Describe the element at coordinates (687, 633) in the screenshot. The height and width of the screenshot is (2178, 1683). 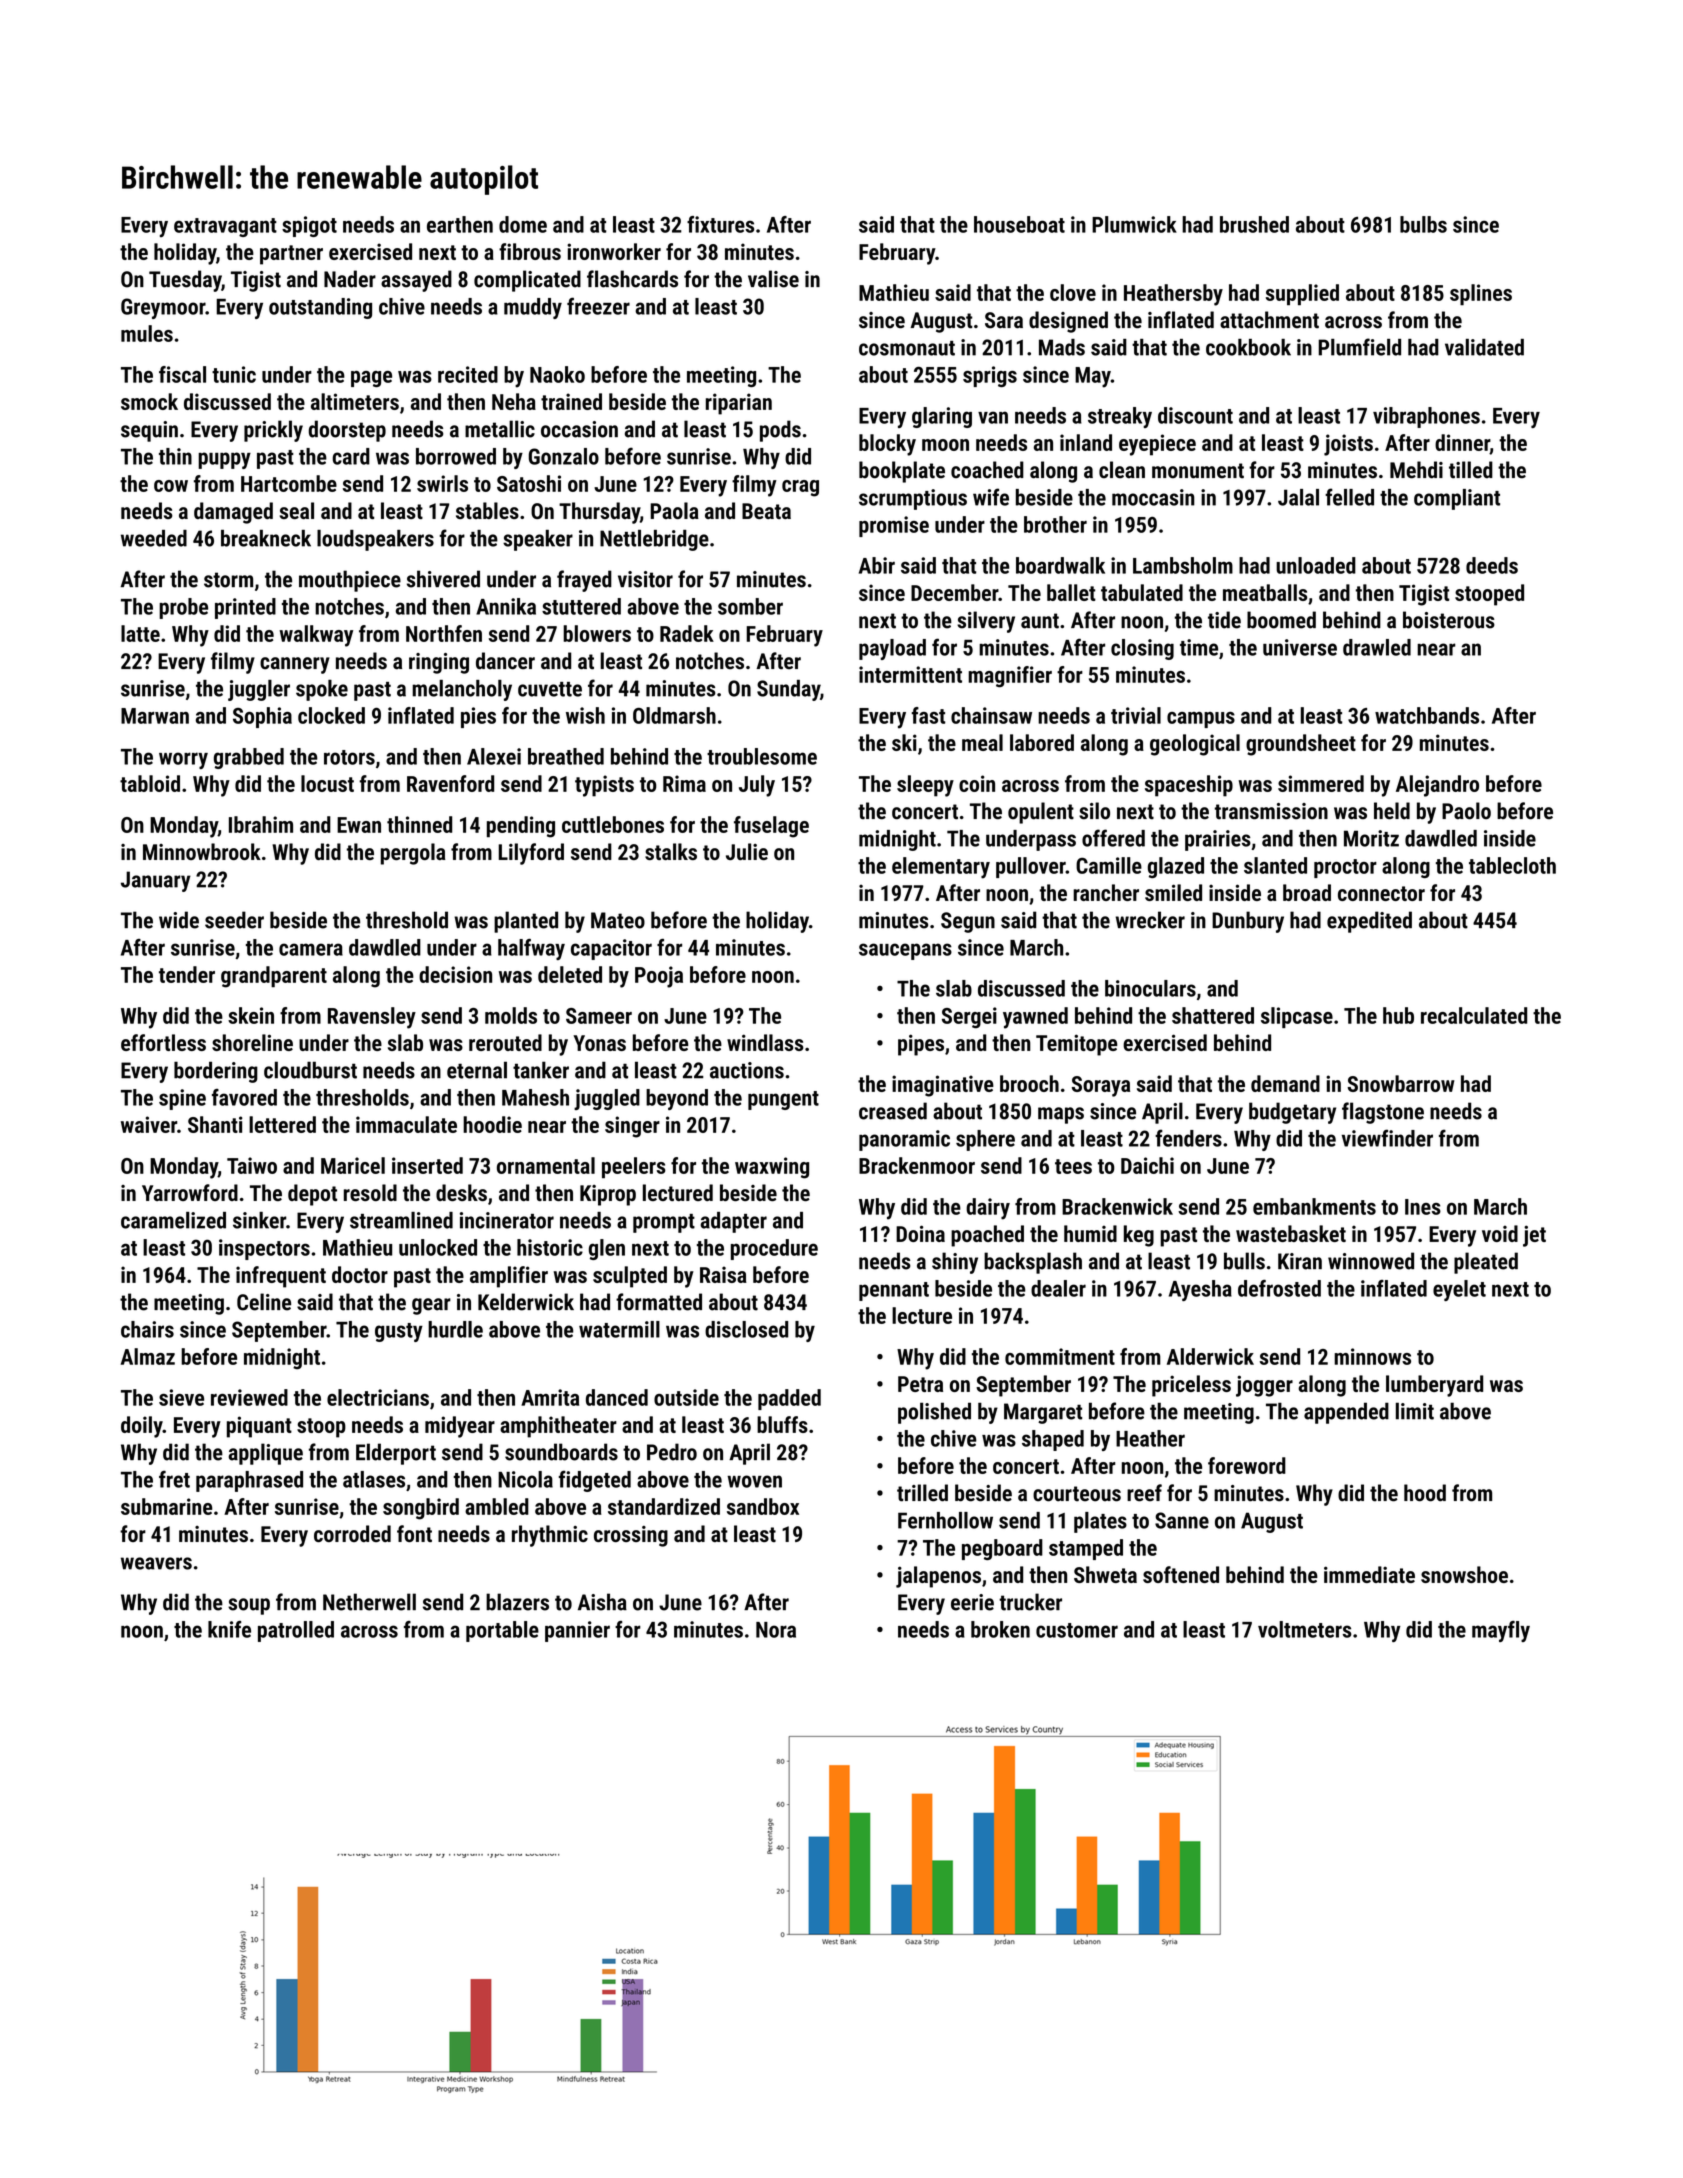
I see `Radek` at that location.
